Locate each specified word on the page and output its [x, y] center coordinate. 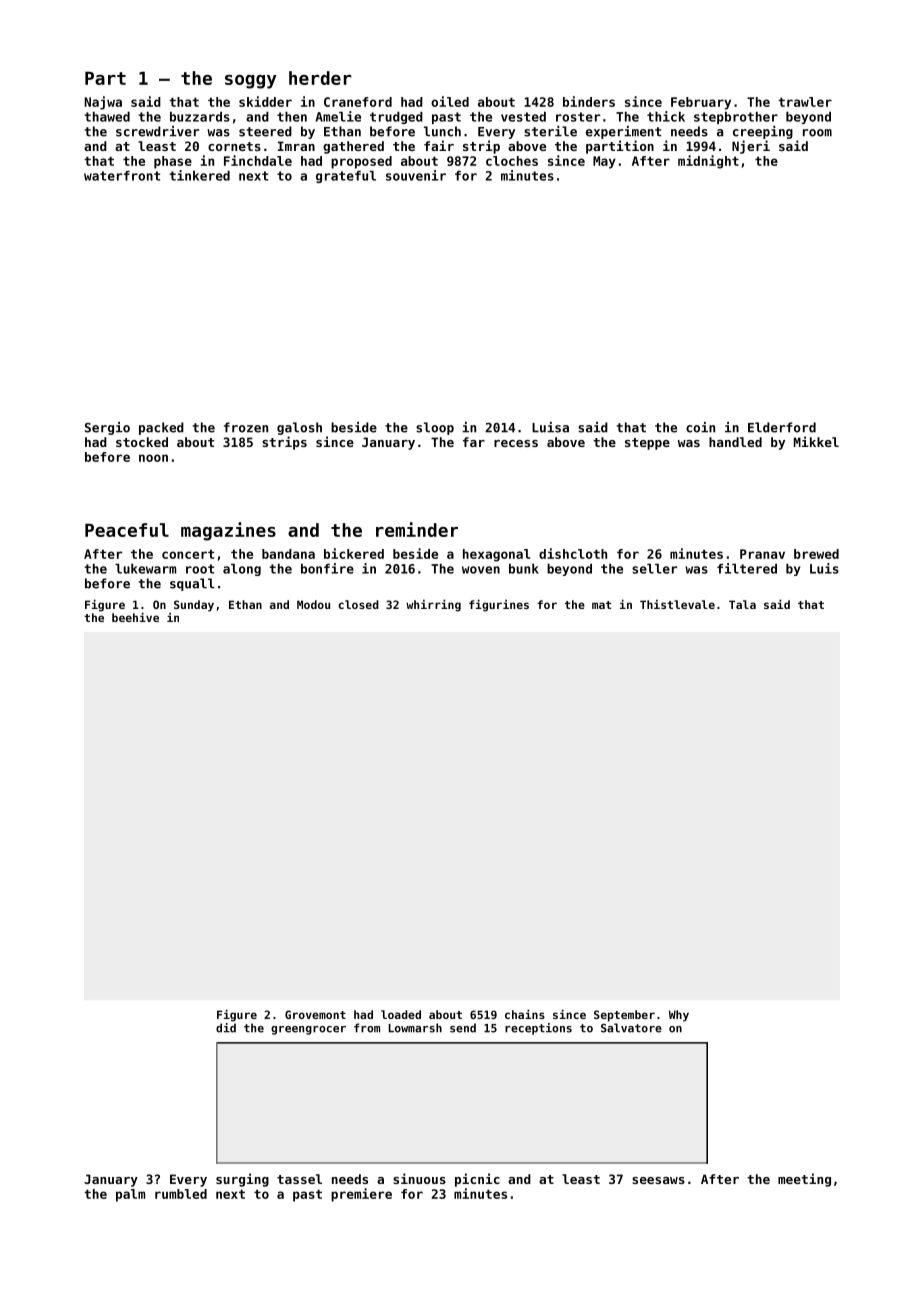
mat [601, 605]
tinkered [199, 175]
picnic [477, 1180]
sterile [550, 131]
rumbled [181, 1194]
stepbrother [736, 118]
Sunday [194, 606]
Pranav [762, 554]
